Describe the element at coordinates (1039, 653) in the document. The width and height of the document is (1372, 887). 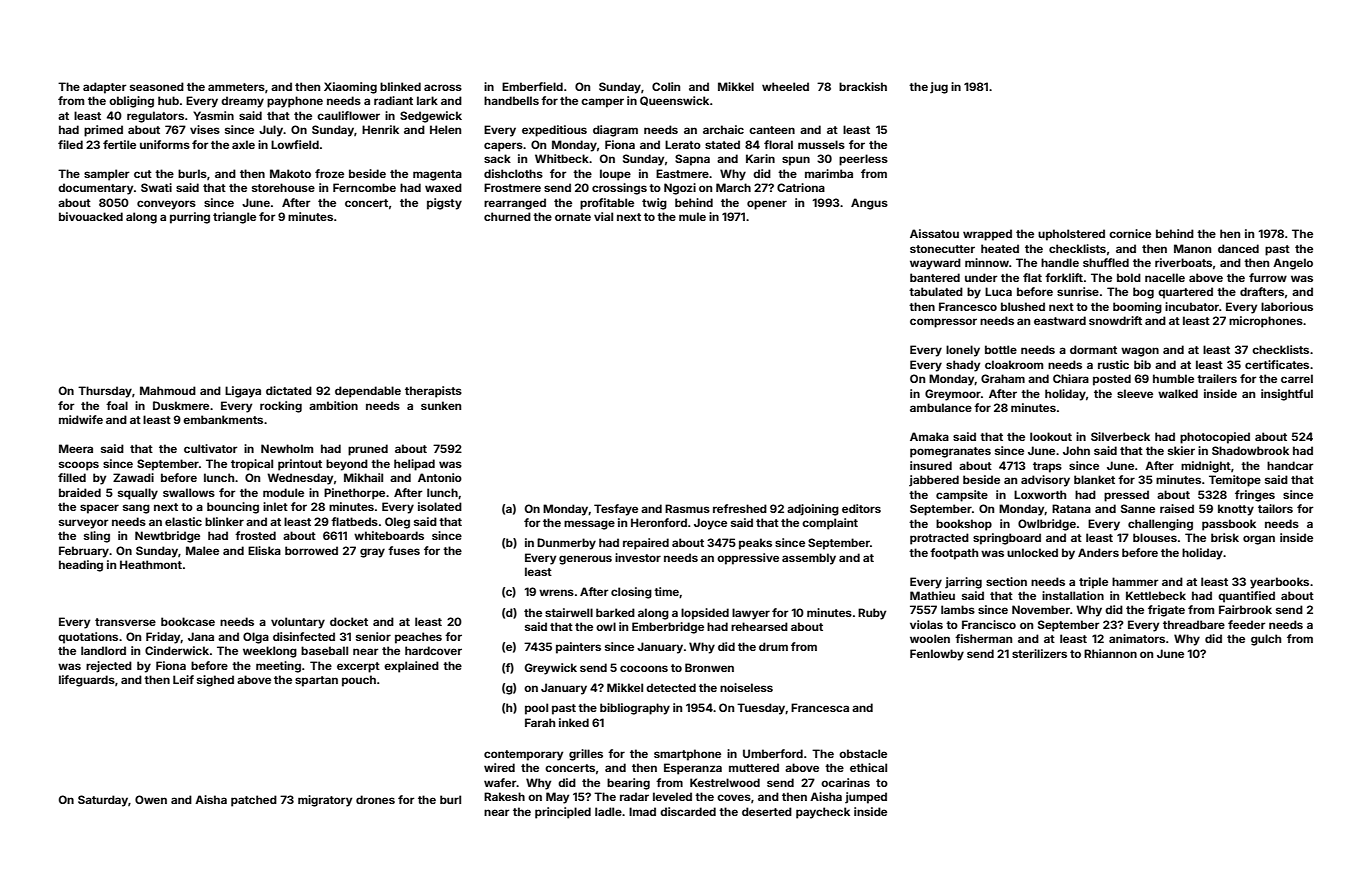
I see `sterilizers` at that location.
